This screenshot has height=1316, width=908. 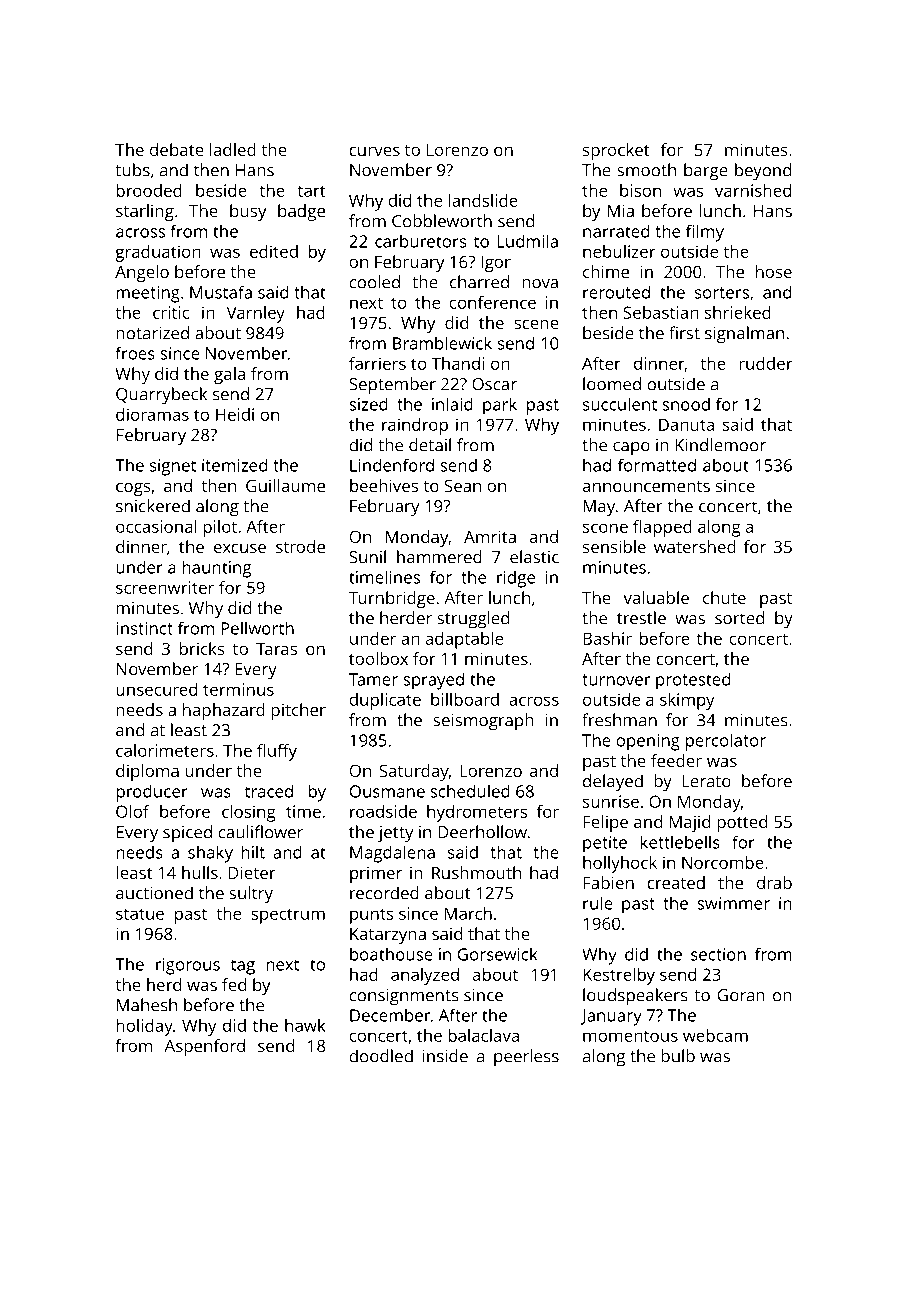 I want to click on smooth, so click(x=646, y=170).
